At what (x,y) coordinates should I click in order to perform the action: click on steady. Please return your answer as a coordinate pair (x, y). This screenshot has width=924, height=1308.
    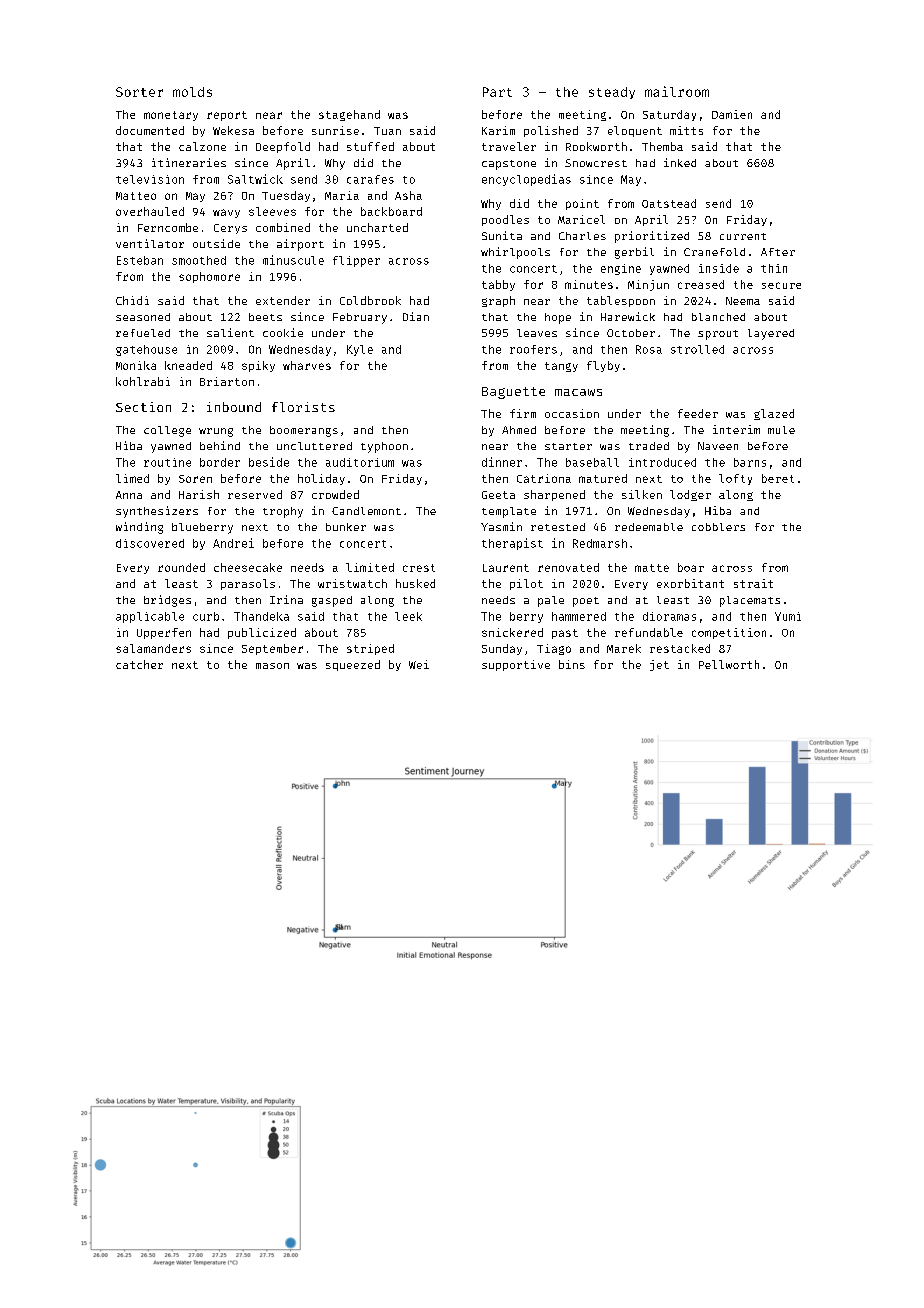
    Looking at the image, I should click on (612, 93).
